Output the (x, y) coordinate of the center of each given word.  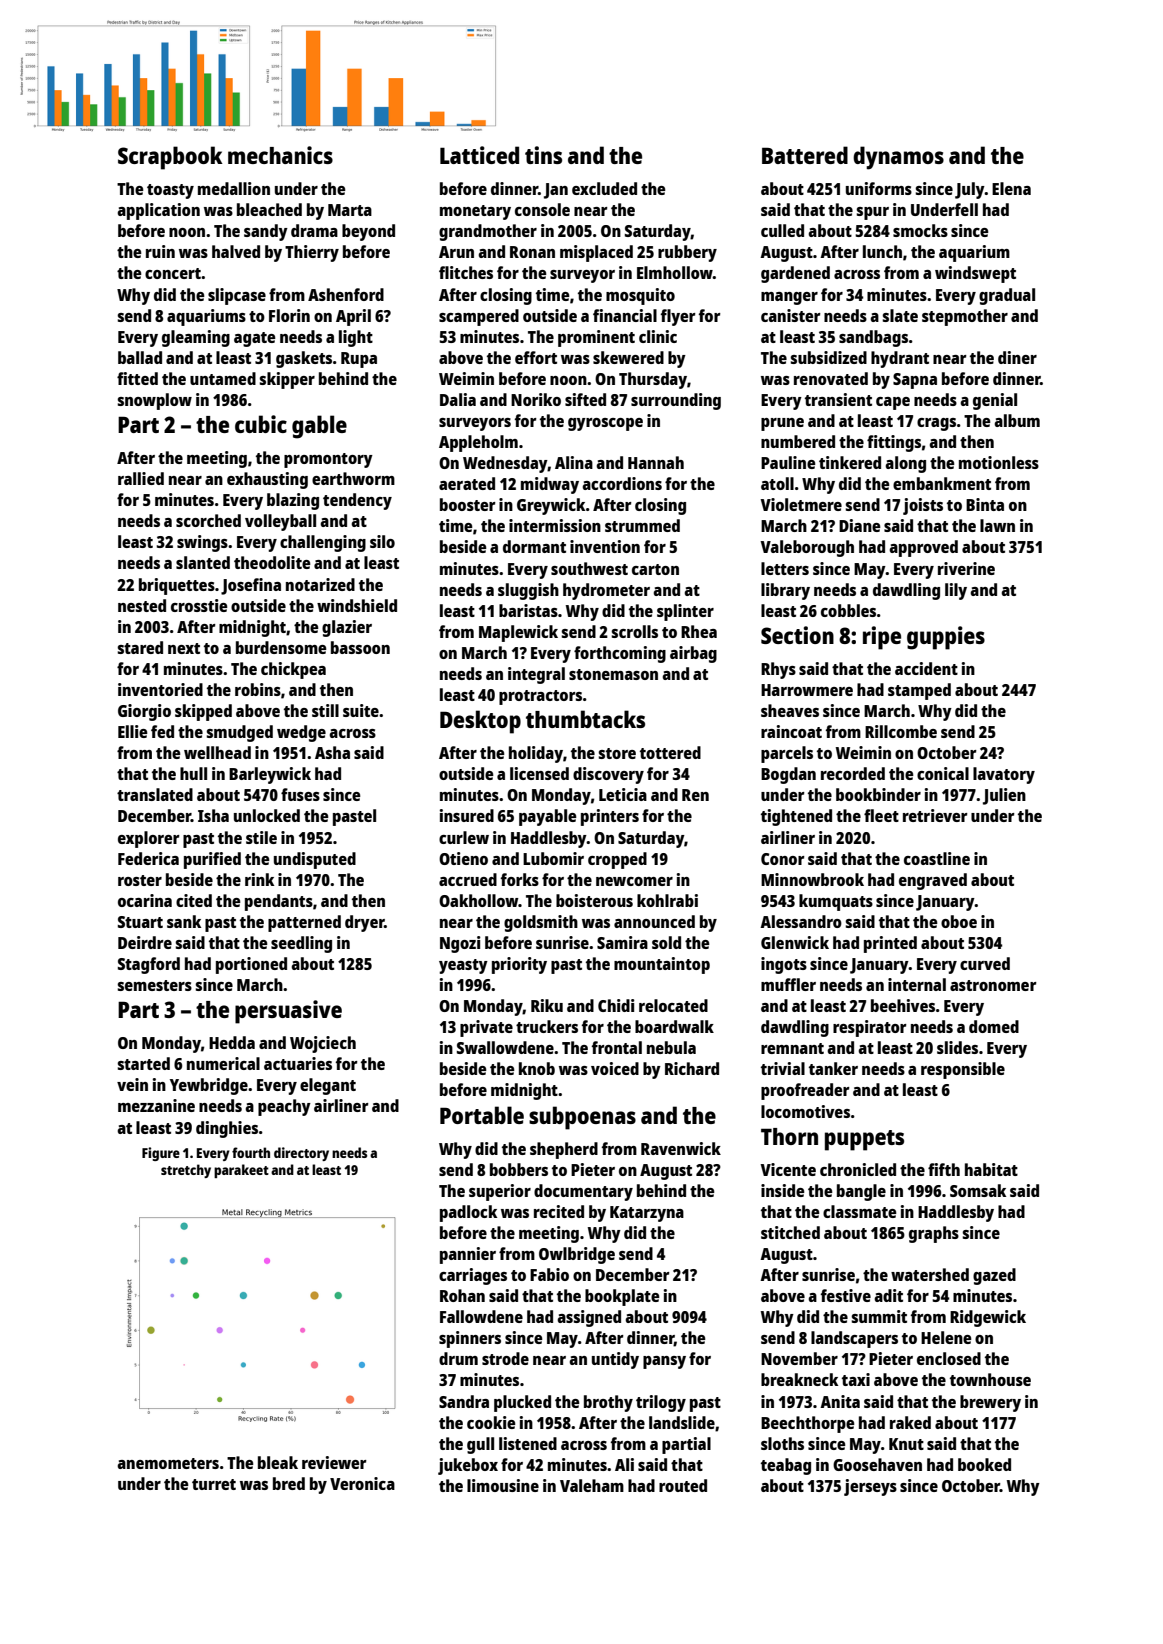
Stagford (149, 965)
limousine (503, 1485)
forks (520, 879)
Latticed (479, 155)
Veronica (362, 1483)
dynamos (898, 158)
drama (314, 230)
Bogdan (788, 775)
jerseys (870, 1487)
